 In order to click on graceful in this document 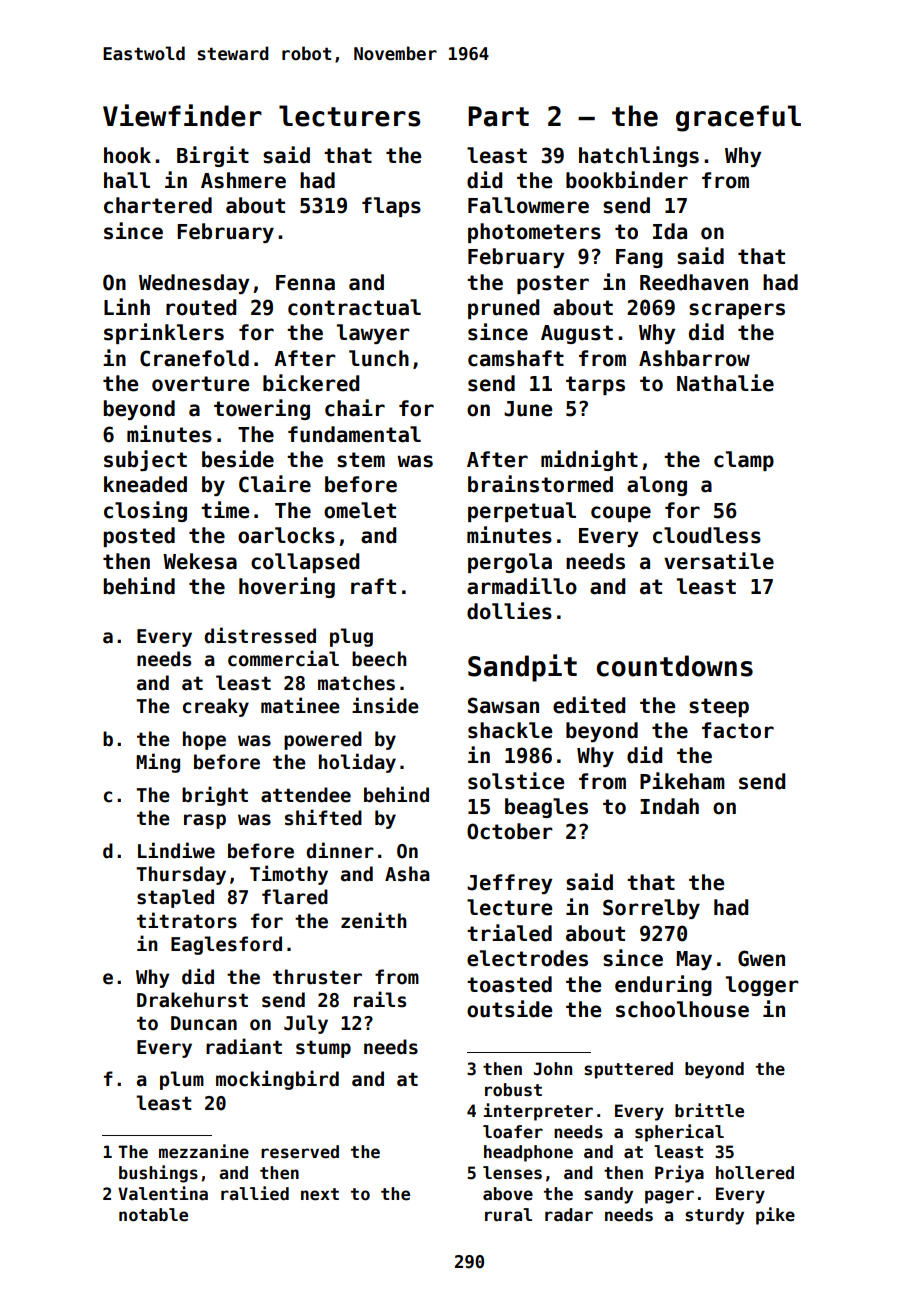, I will do `click(738, 118)`.
